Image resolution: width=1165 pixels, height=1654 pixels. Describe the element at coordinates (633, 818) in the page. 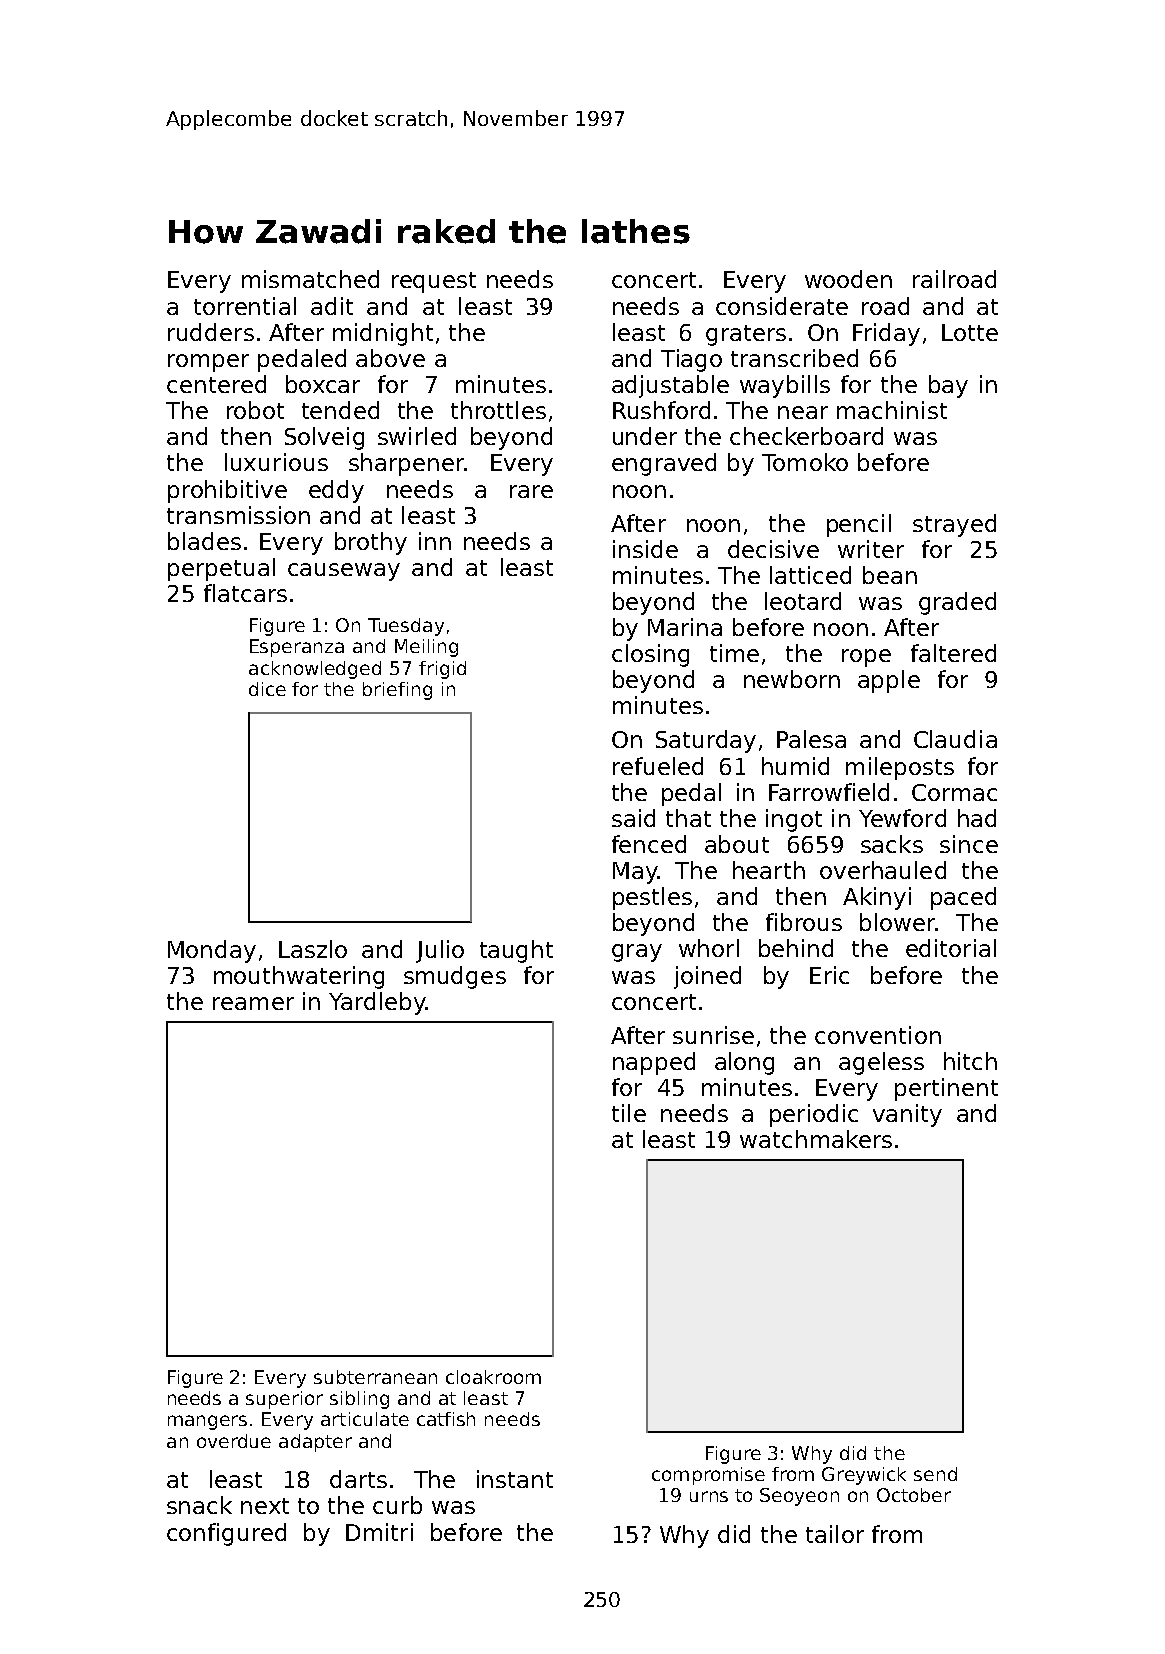

I see `said` at that location.
